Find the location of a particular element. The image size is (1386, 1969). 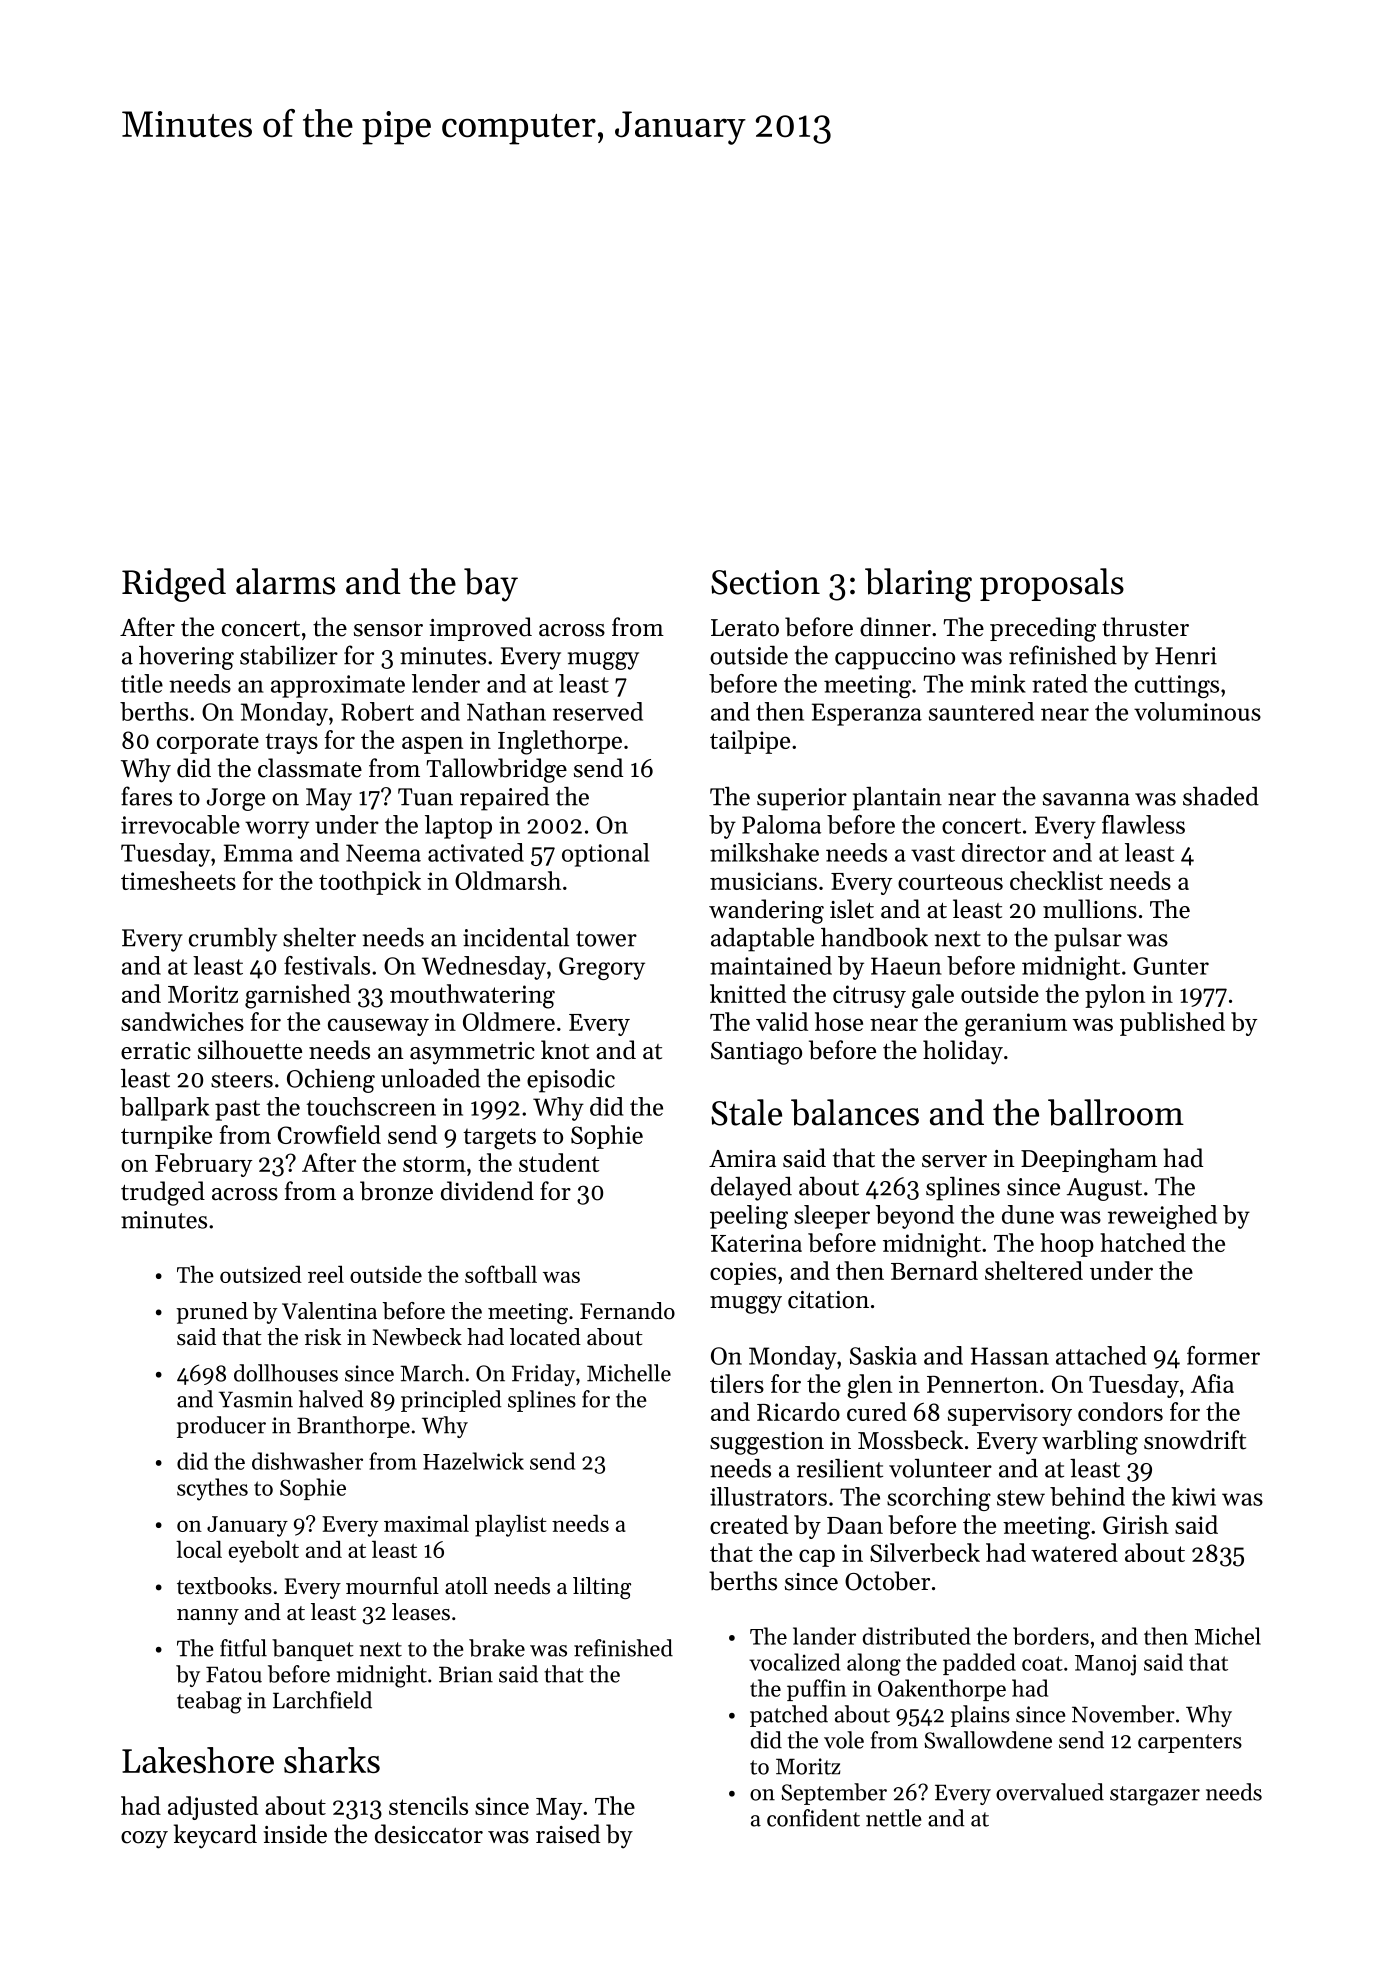

alarms is located at coordinates (285, 581).
